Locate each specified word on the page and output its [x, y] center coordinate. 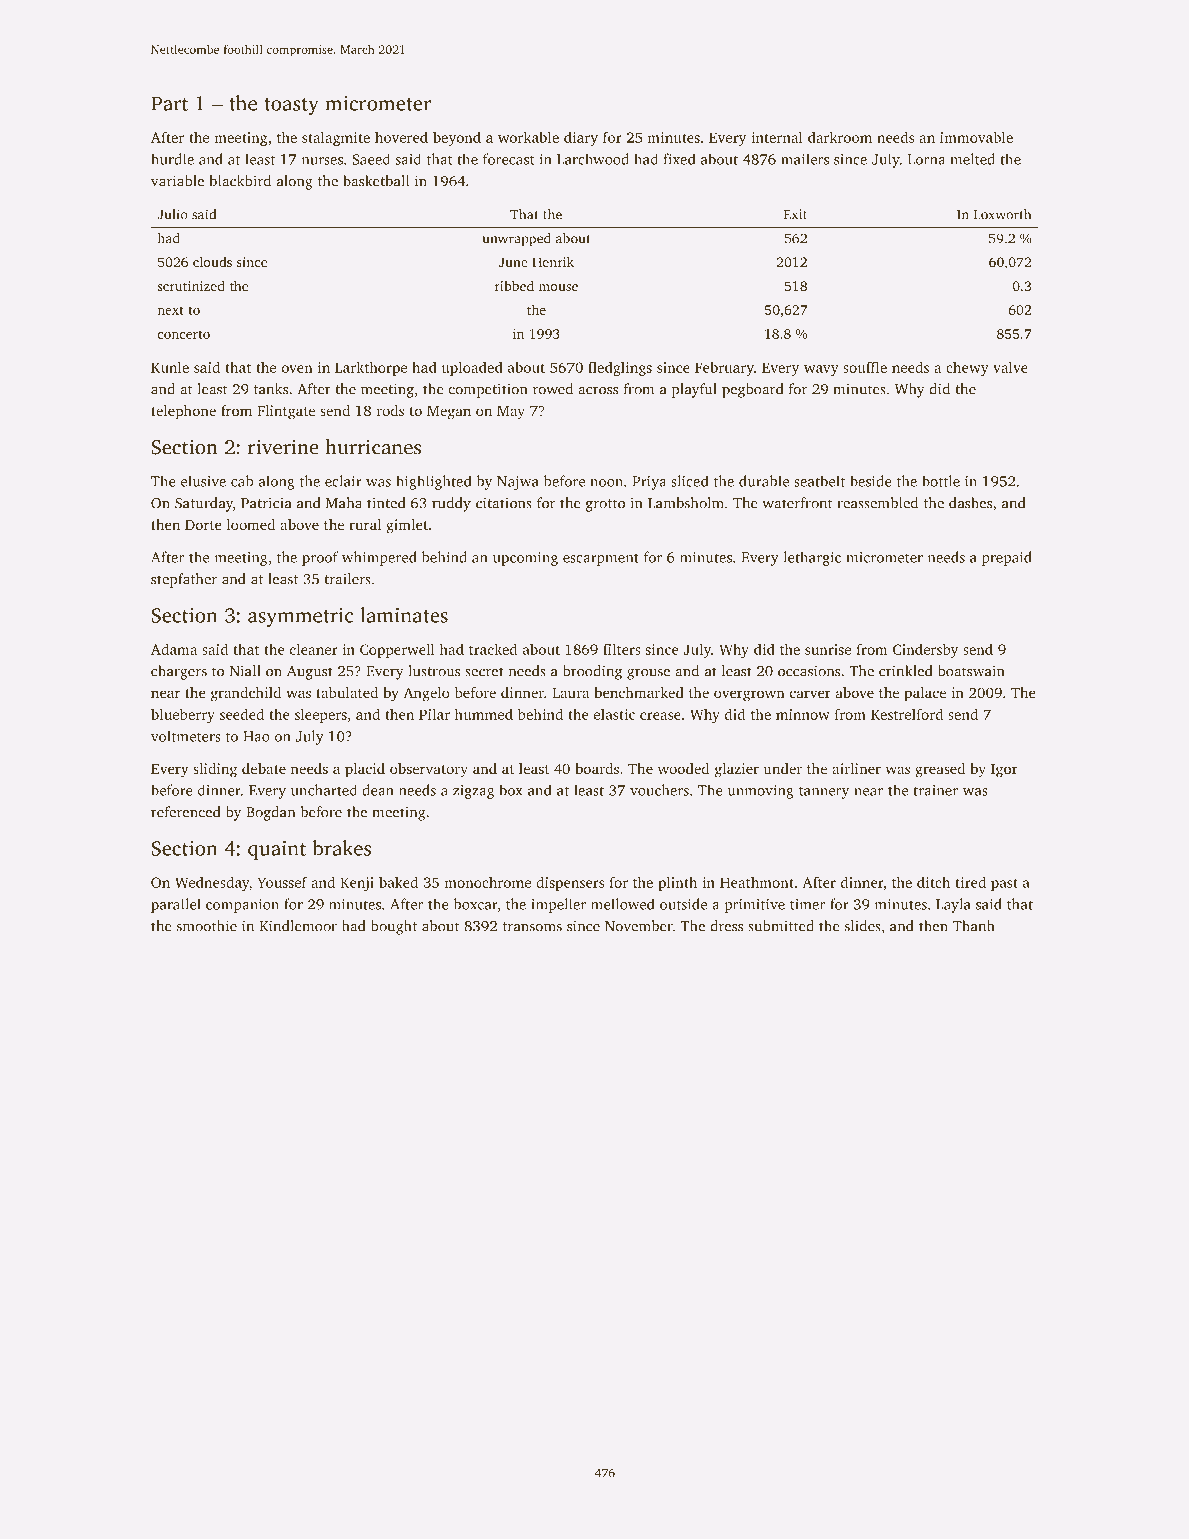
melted [972, 159]
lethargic [812, 558]
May [511, 413]
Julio [172, 214]
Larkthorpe [371, 368]
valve [1010, 367]
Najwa [518, 483]
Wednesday [212, 883]
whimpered [379, 558]
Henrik [553, 262]
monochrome [487, 882]
